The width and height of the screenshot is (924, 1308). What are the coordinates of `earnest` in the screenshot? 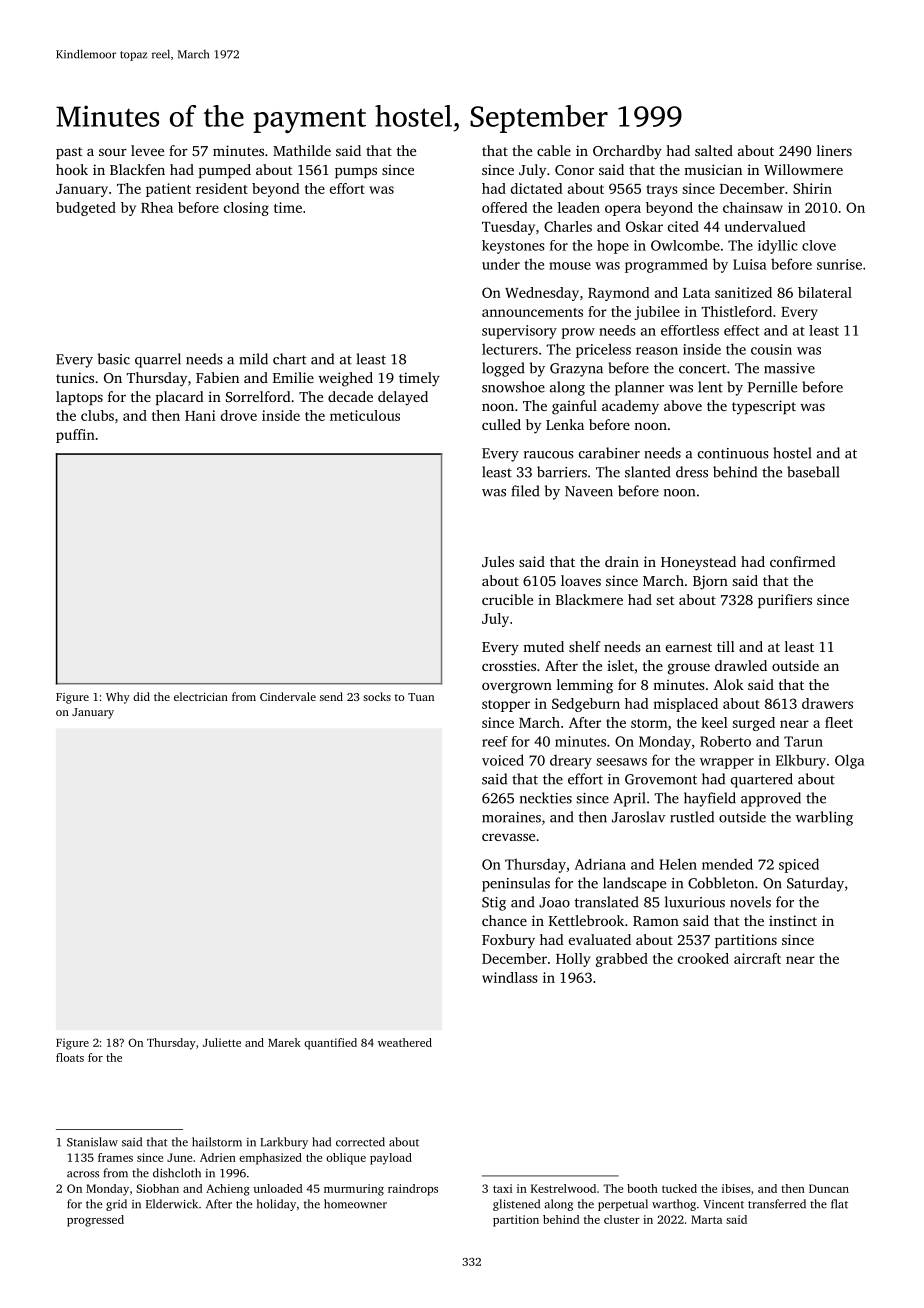 It's located at (689, 647).
